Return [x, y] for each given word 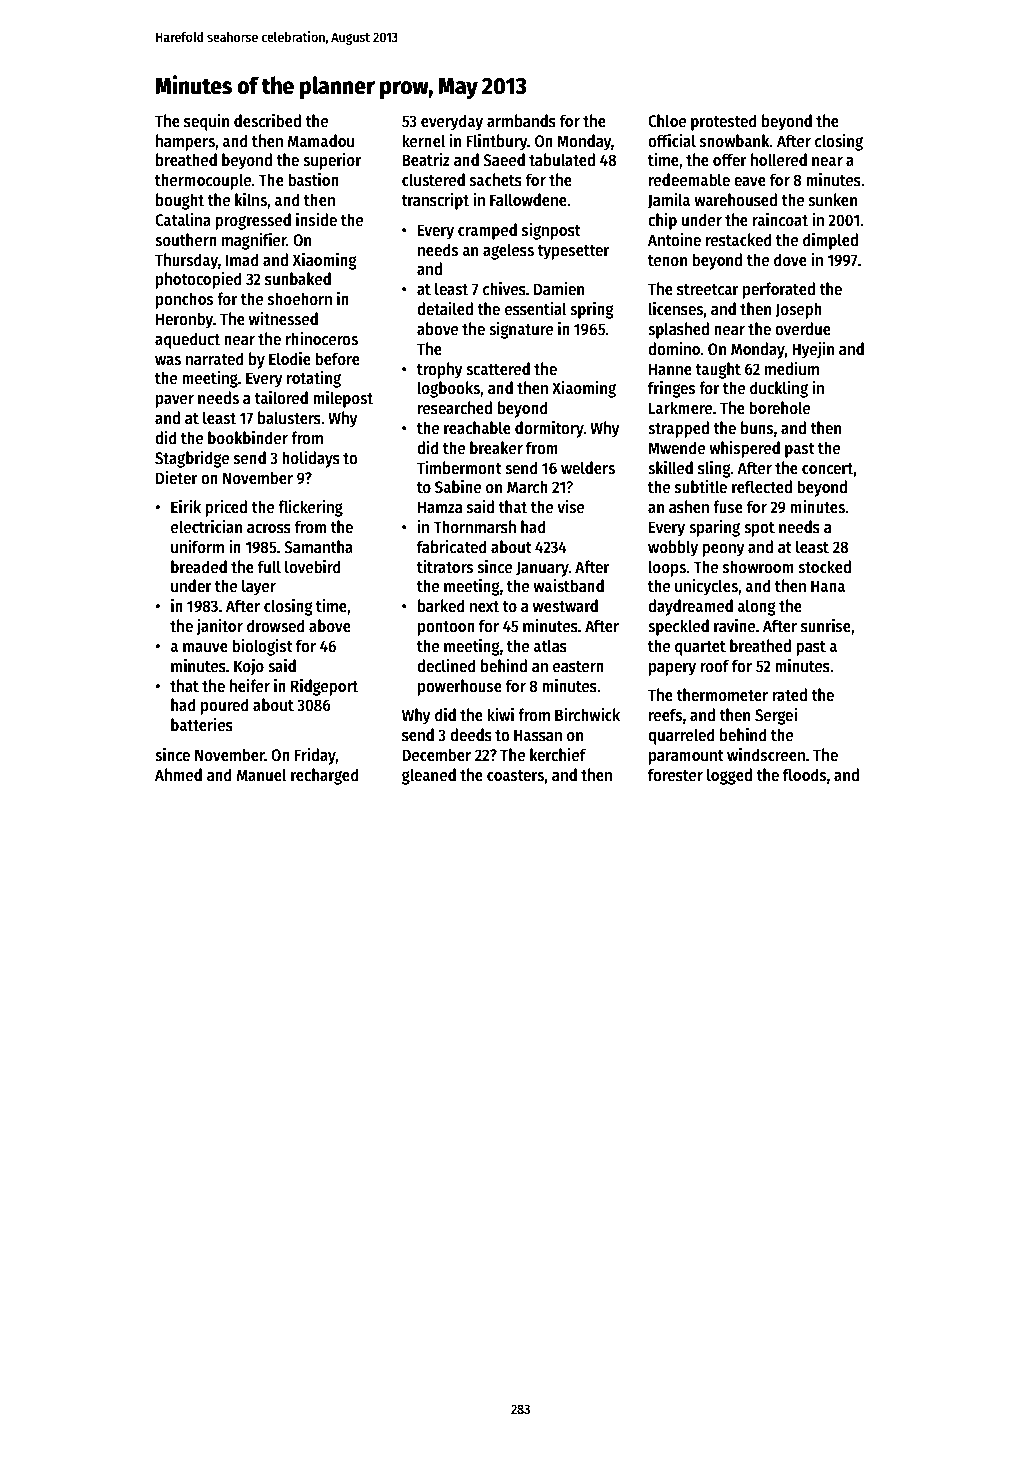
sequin [206, 122]
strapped [678, 429]
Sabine [458, 487]
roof [714, 666]
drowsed [276, 626]
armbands [521, 121]
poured [225, 706]
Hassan [538, 735]
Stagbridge [192, 459]
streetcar [708, 290]
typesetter [573, 252]
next [484, 607]
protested [724, 122]
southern [186, 240]
